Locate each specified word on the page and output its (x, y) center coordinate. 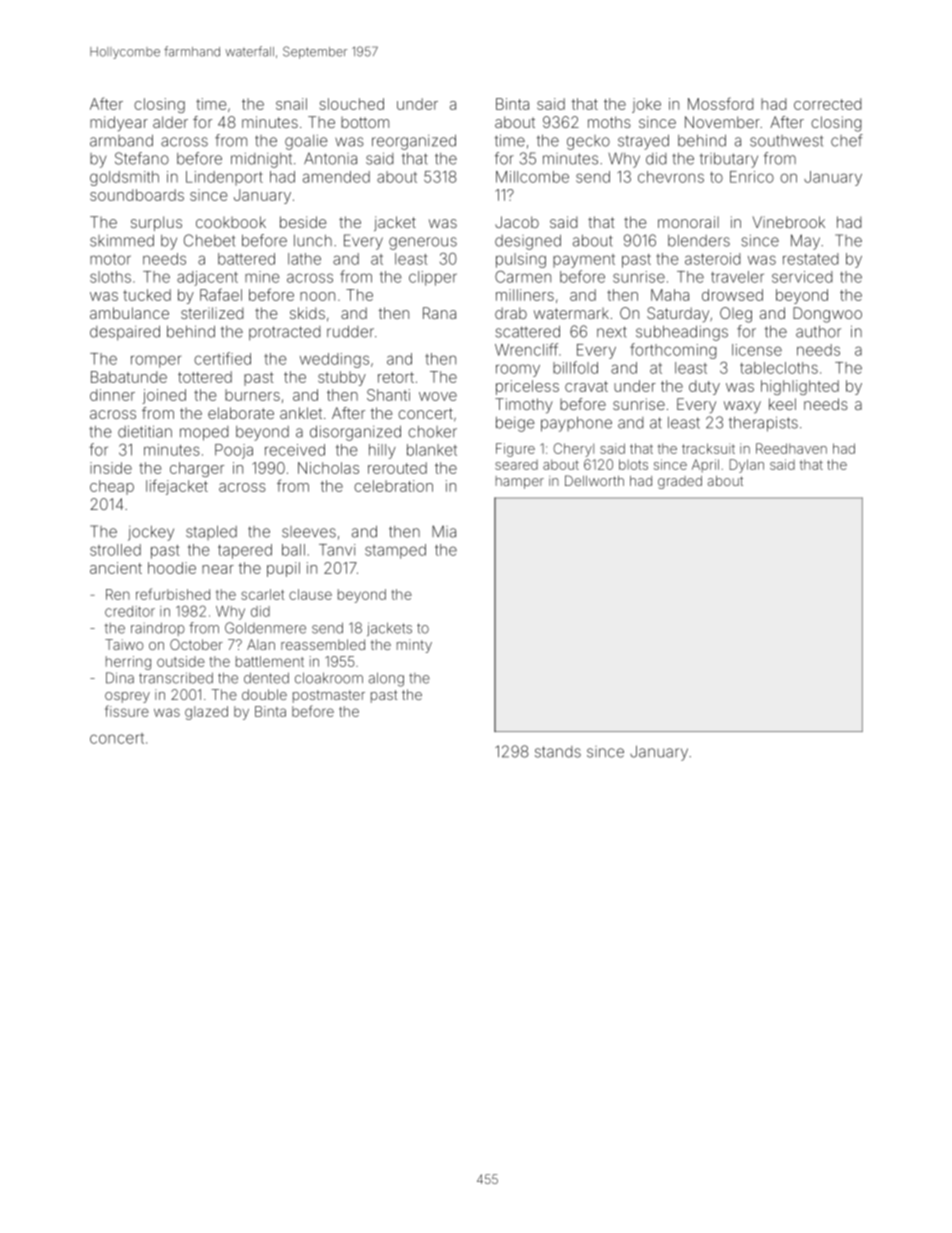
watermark (571, 313)
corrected (827, 104)
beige (515, 424)
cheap (112, 487)
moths (609, 122)
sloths (110, 277)
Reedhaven (791, 448)
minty (414, 646)
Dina (120, 678)
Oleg (736, 315)
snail (291, 104)
